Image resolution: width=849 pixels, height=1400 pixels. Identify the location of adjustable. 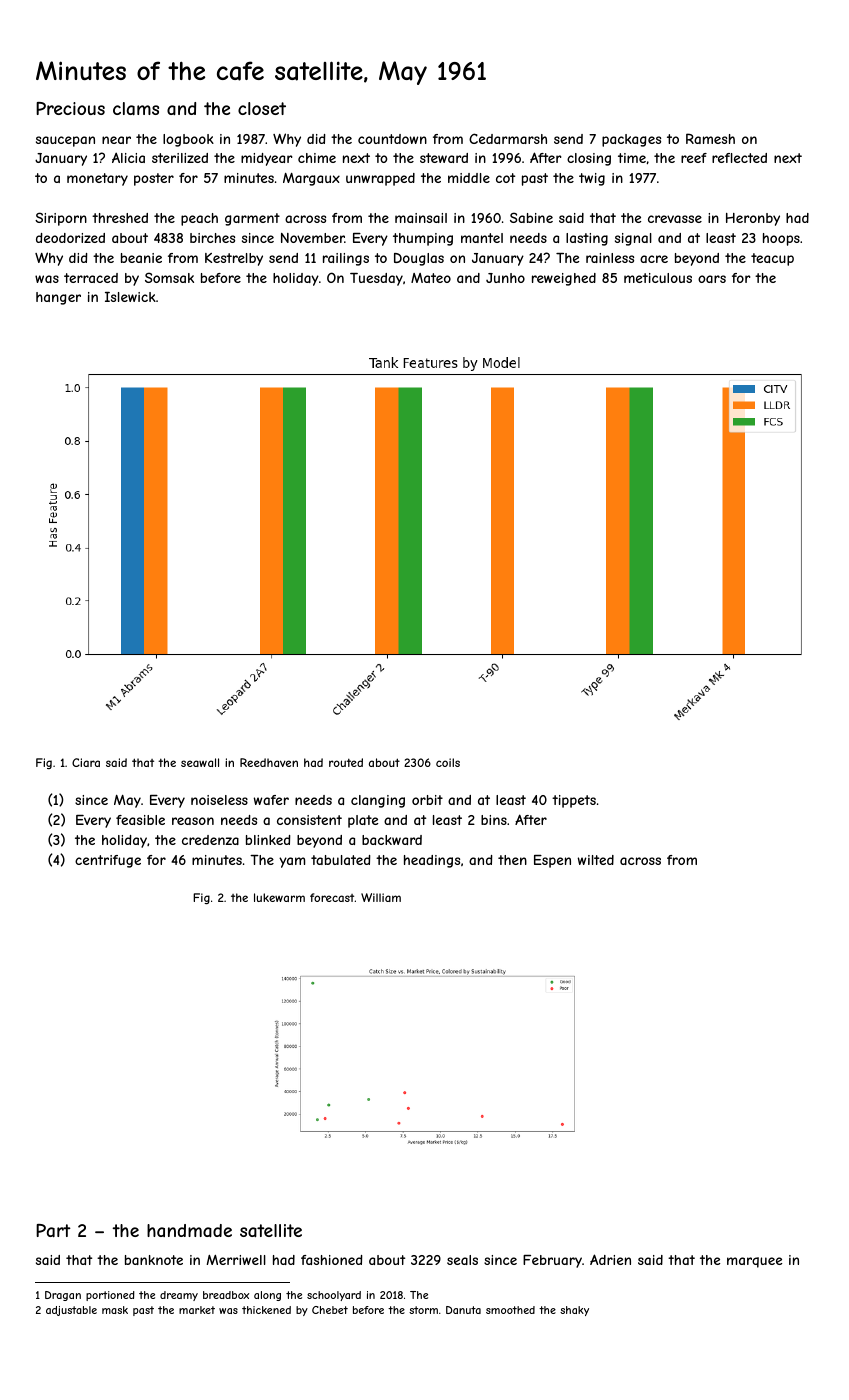
(71, 1311).
